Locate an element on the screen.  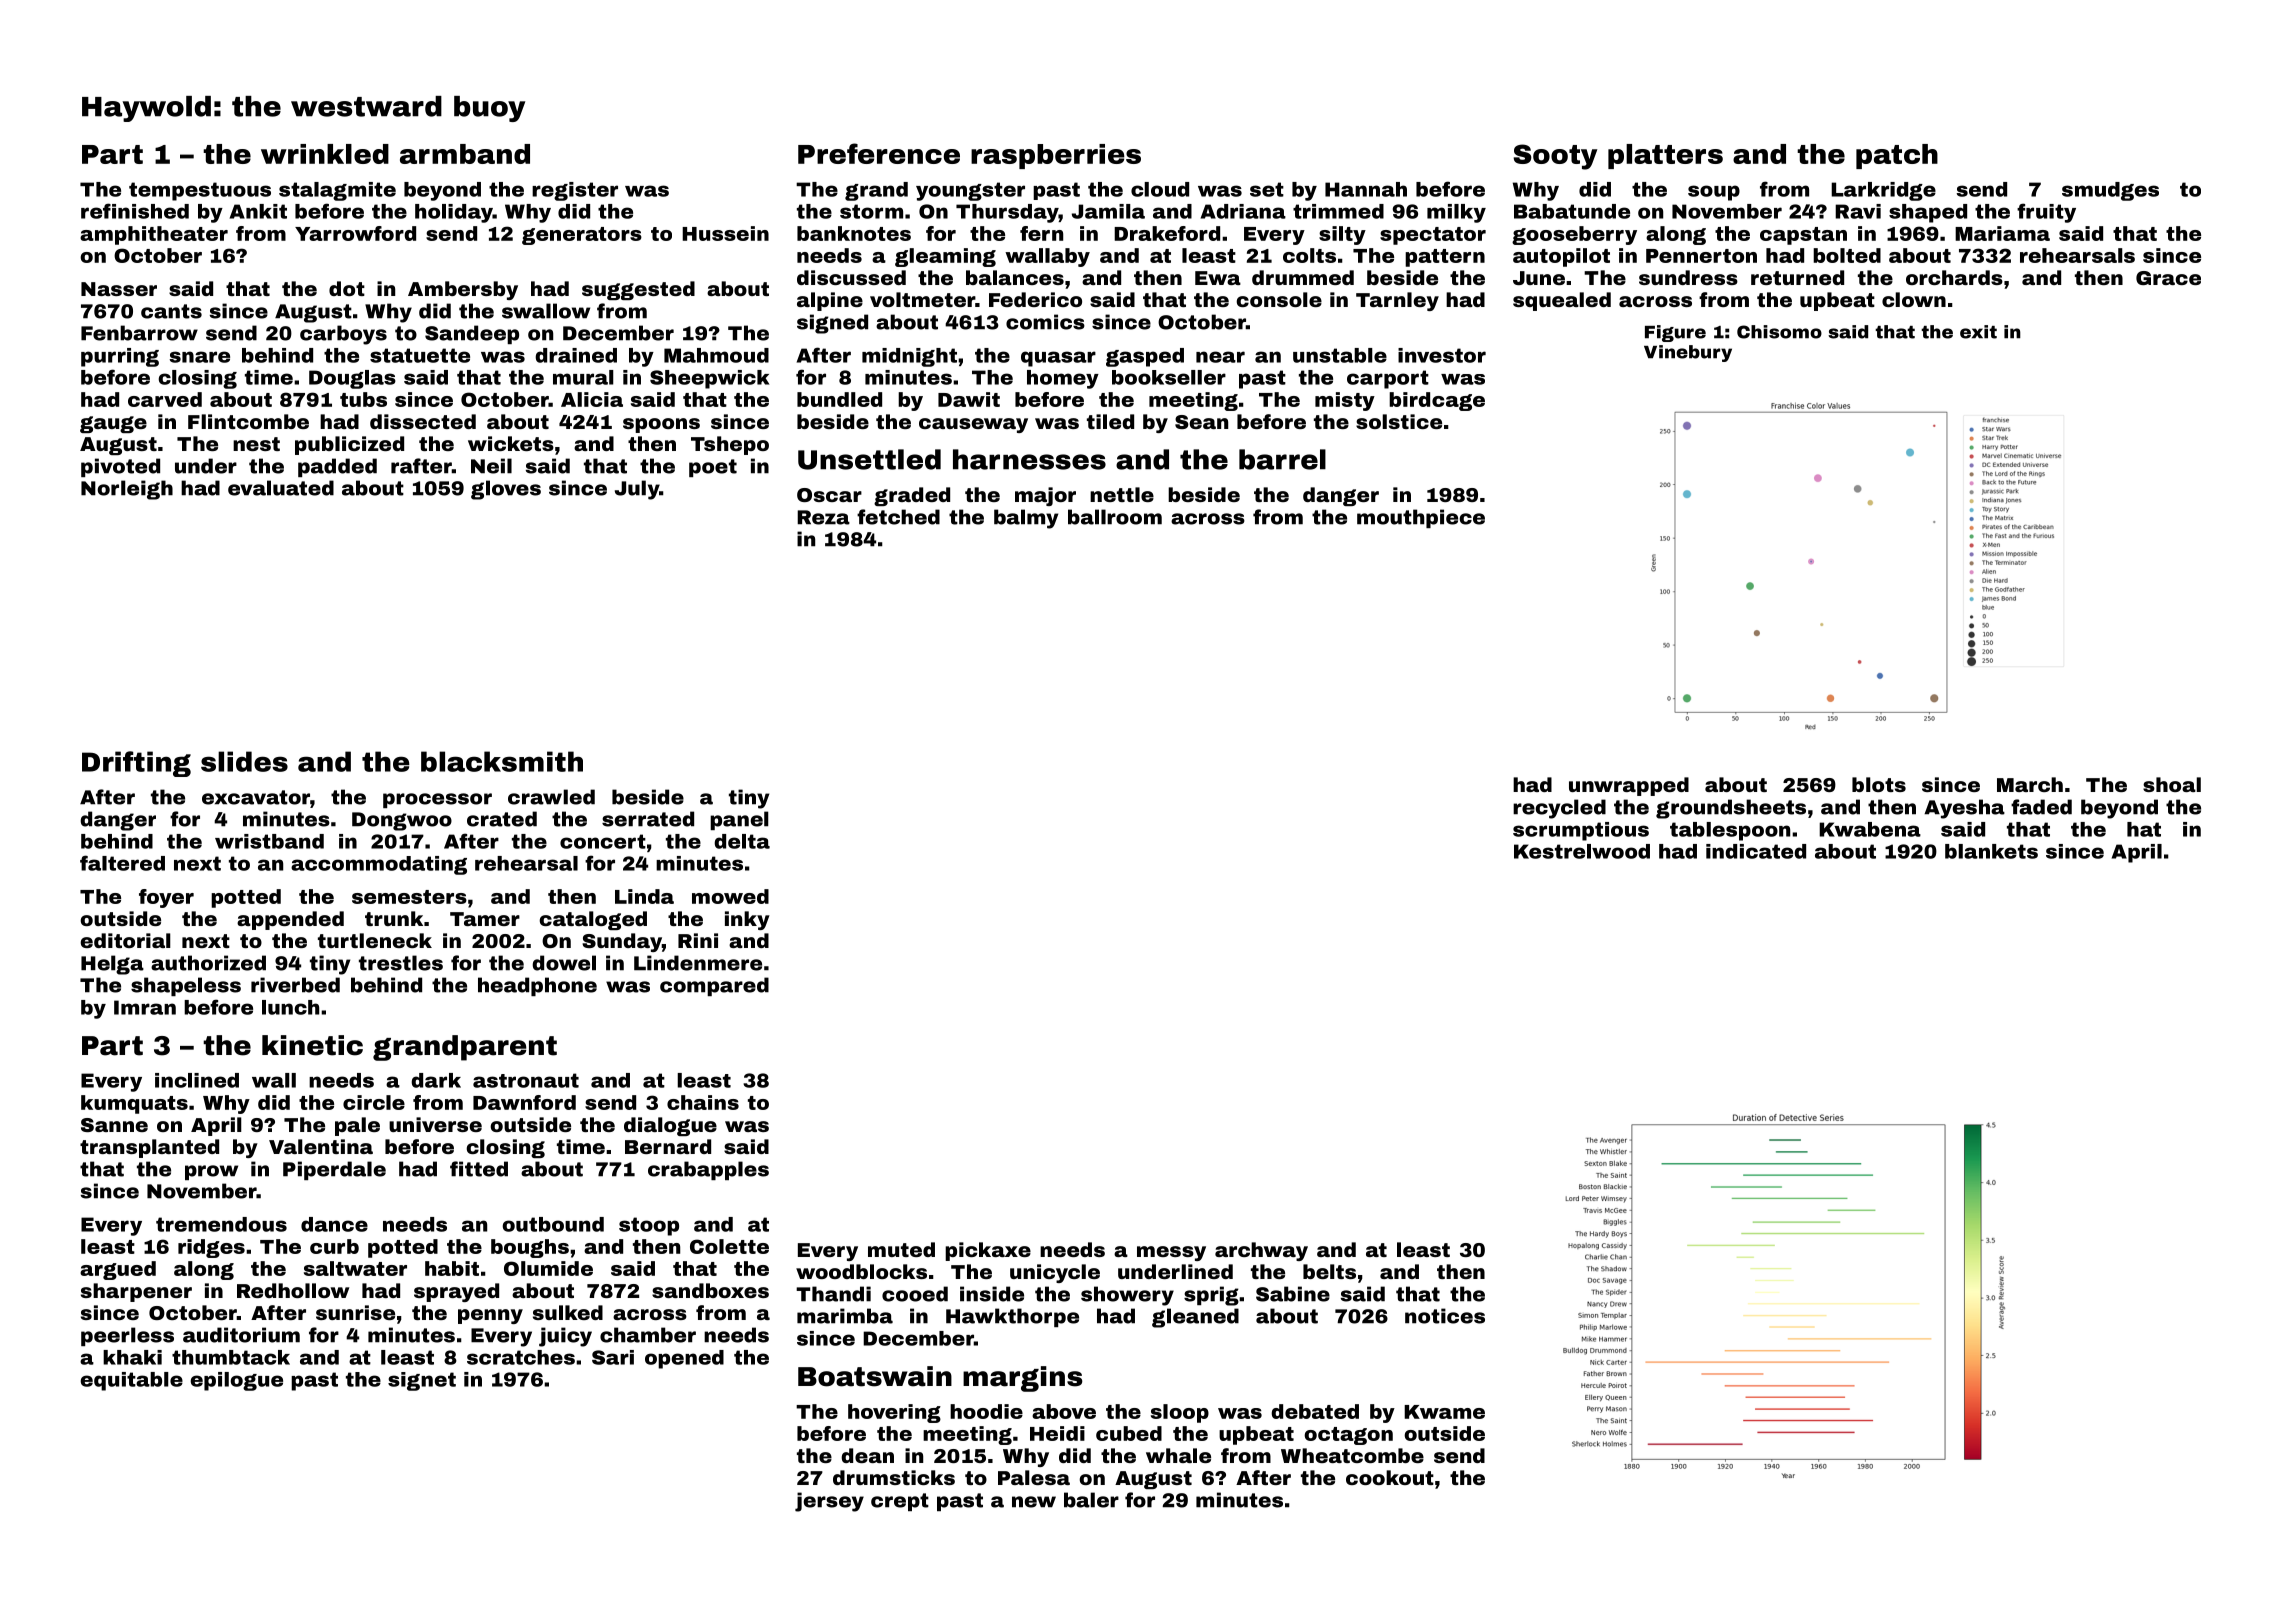
blankets is located at coordinates (1991, 851).
